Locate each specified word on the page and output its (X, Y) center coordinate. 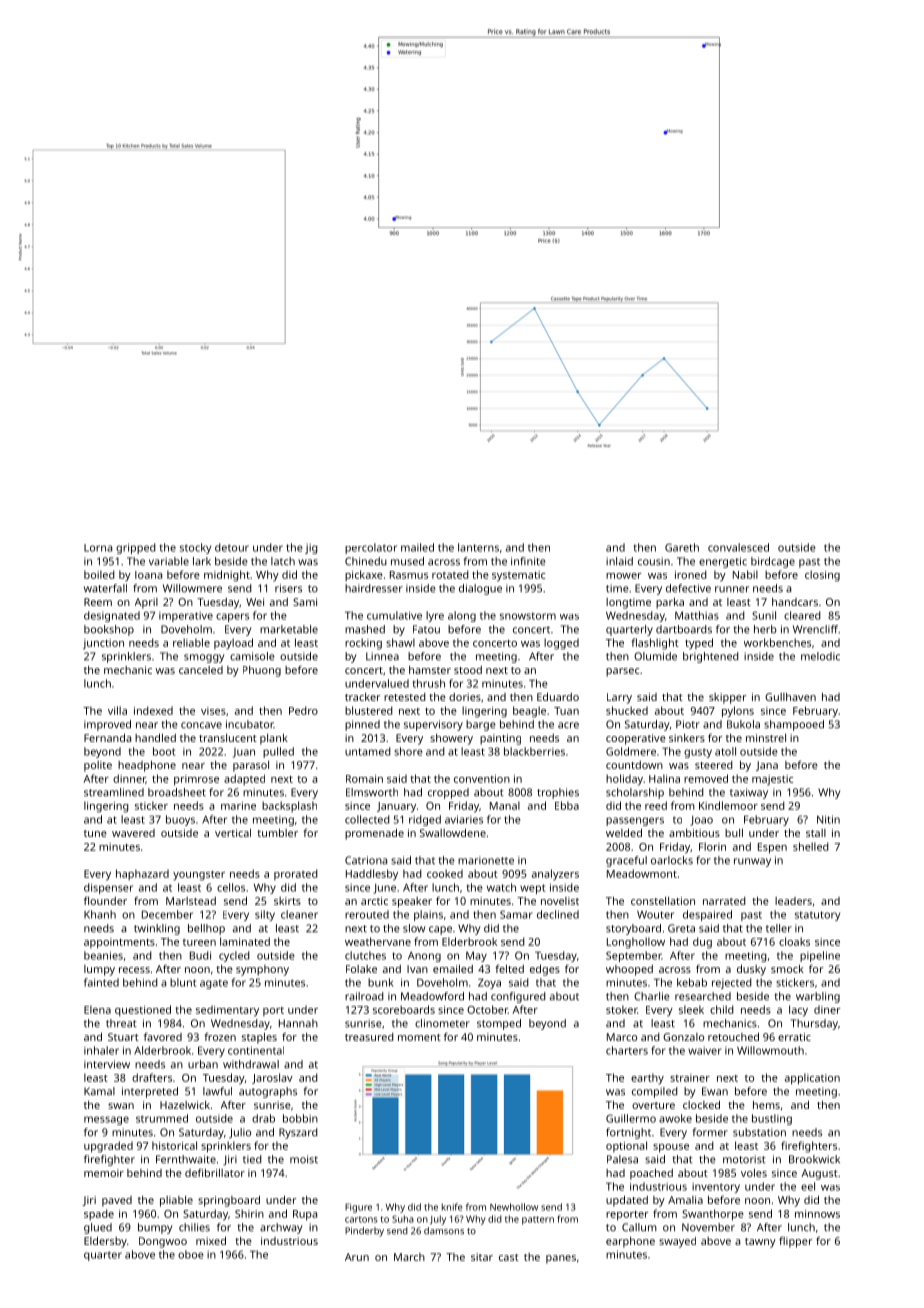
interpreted (150, 1092)
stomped (499, 1024)
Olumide (655, 656)
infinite (528, 561)
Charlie (652, 996)
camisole (252, 656)
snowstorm (528, 616)
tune (95, 833)
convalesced (738, 547)
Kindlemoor (728, 805)
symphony (262, 970)
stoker (621, 1009)
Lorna (98, 548)
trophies (558, 793)
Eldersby (105, 1242)
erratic (794, 1037)
